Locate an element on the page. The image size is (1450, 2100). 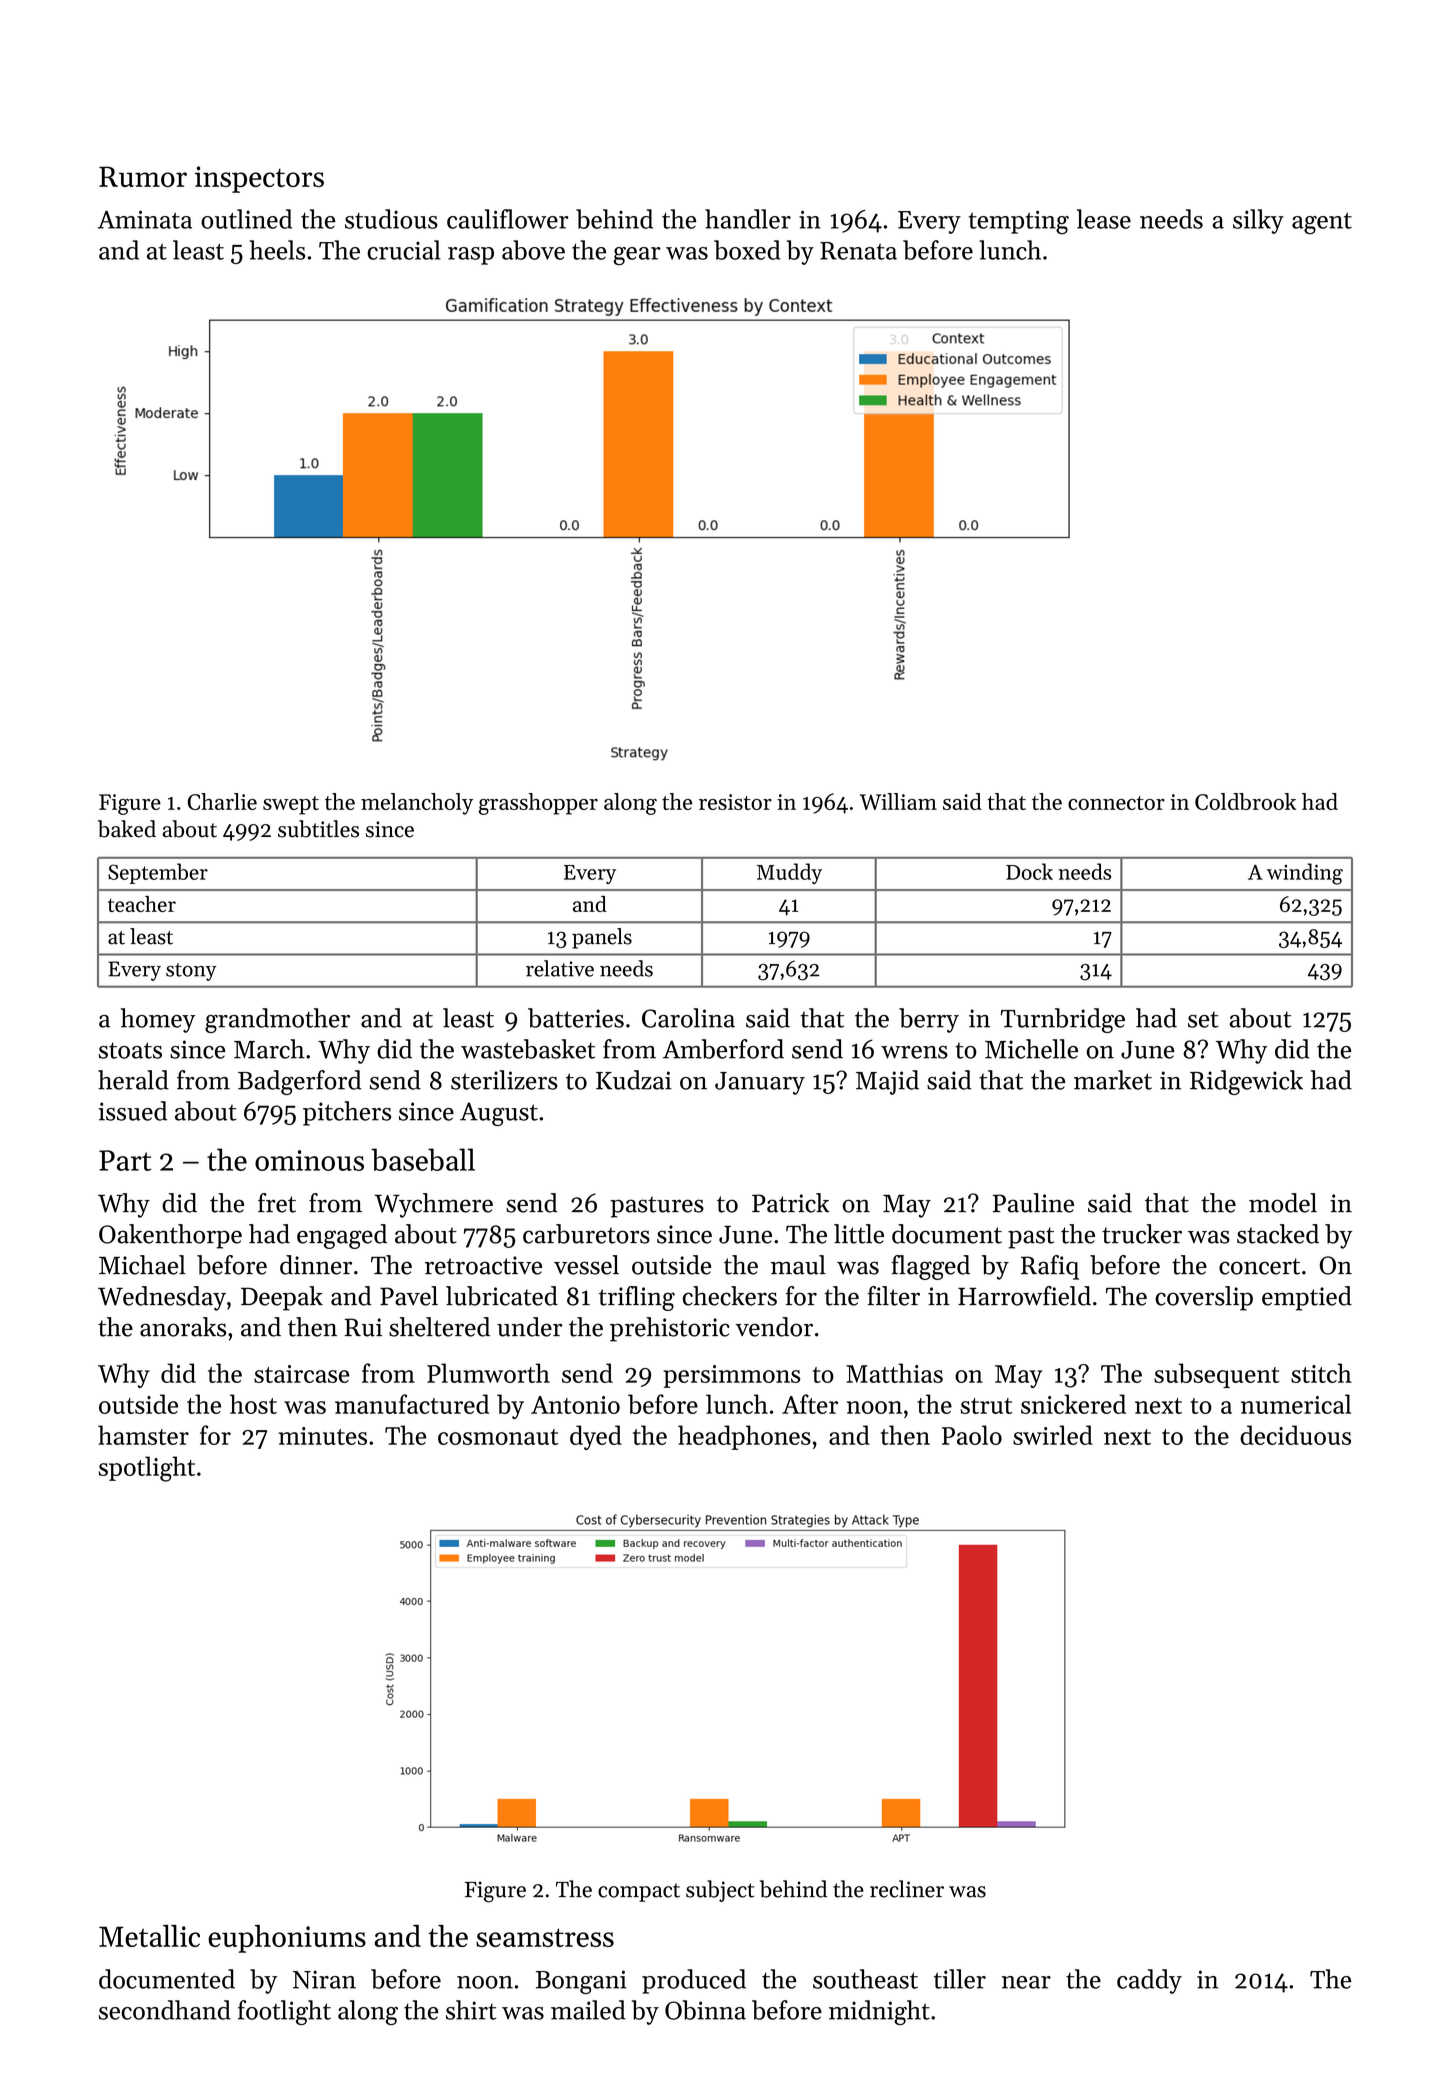
hamster is located at coordinates (143, 1435).
